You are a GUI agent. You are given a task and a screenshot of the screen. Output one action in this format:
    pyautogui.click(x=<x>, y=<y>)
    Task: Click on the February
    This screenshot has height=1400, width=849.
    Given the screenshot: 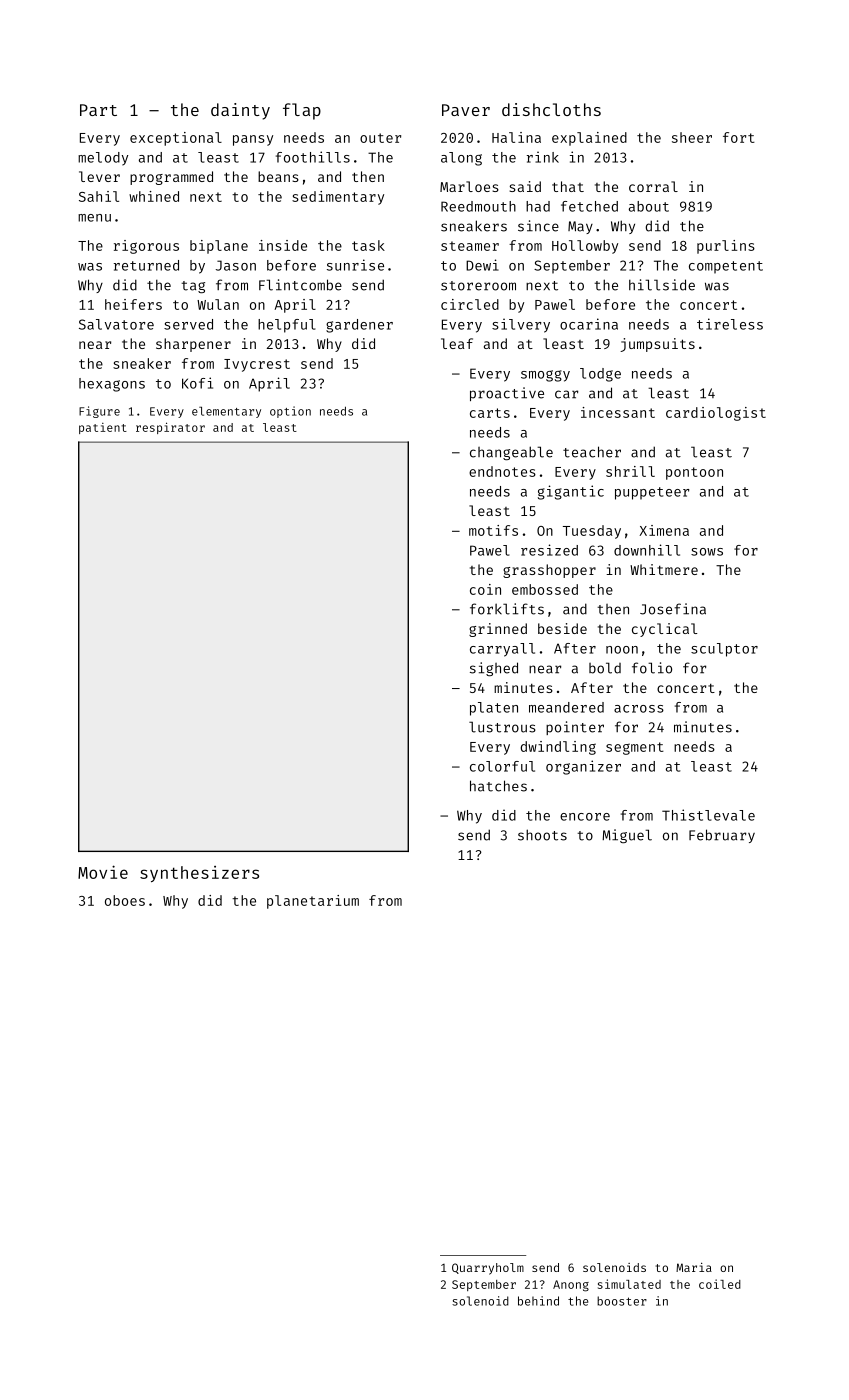 What is the action you would take?
    pyautogui.click(x=722, y=836)
